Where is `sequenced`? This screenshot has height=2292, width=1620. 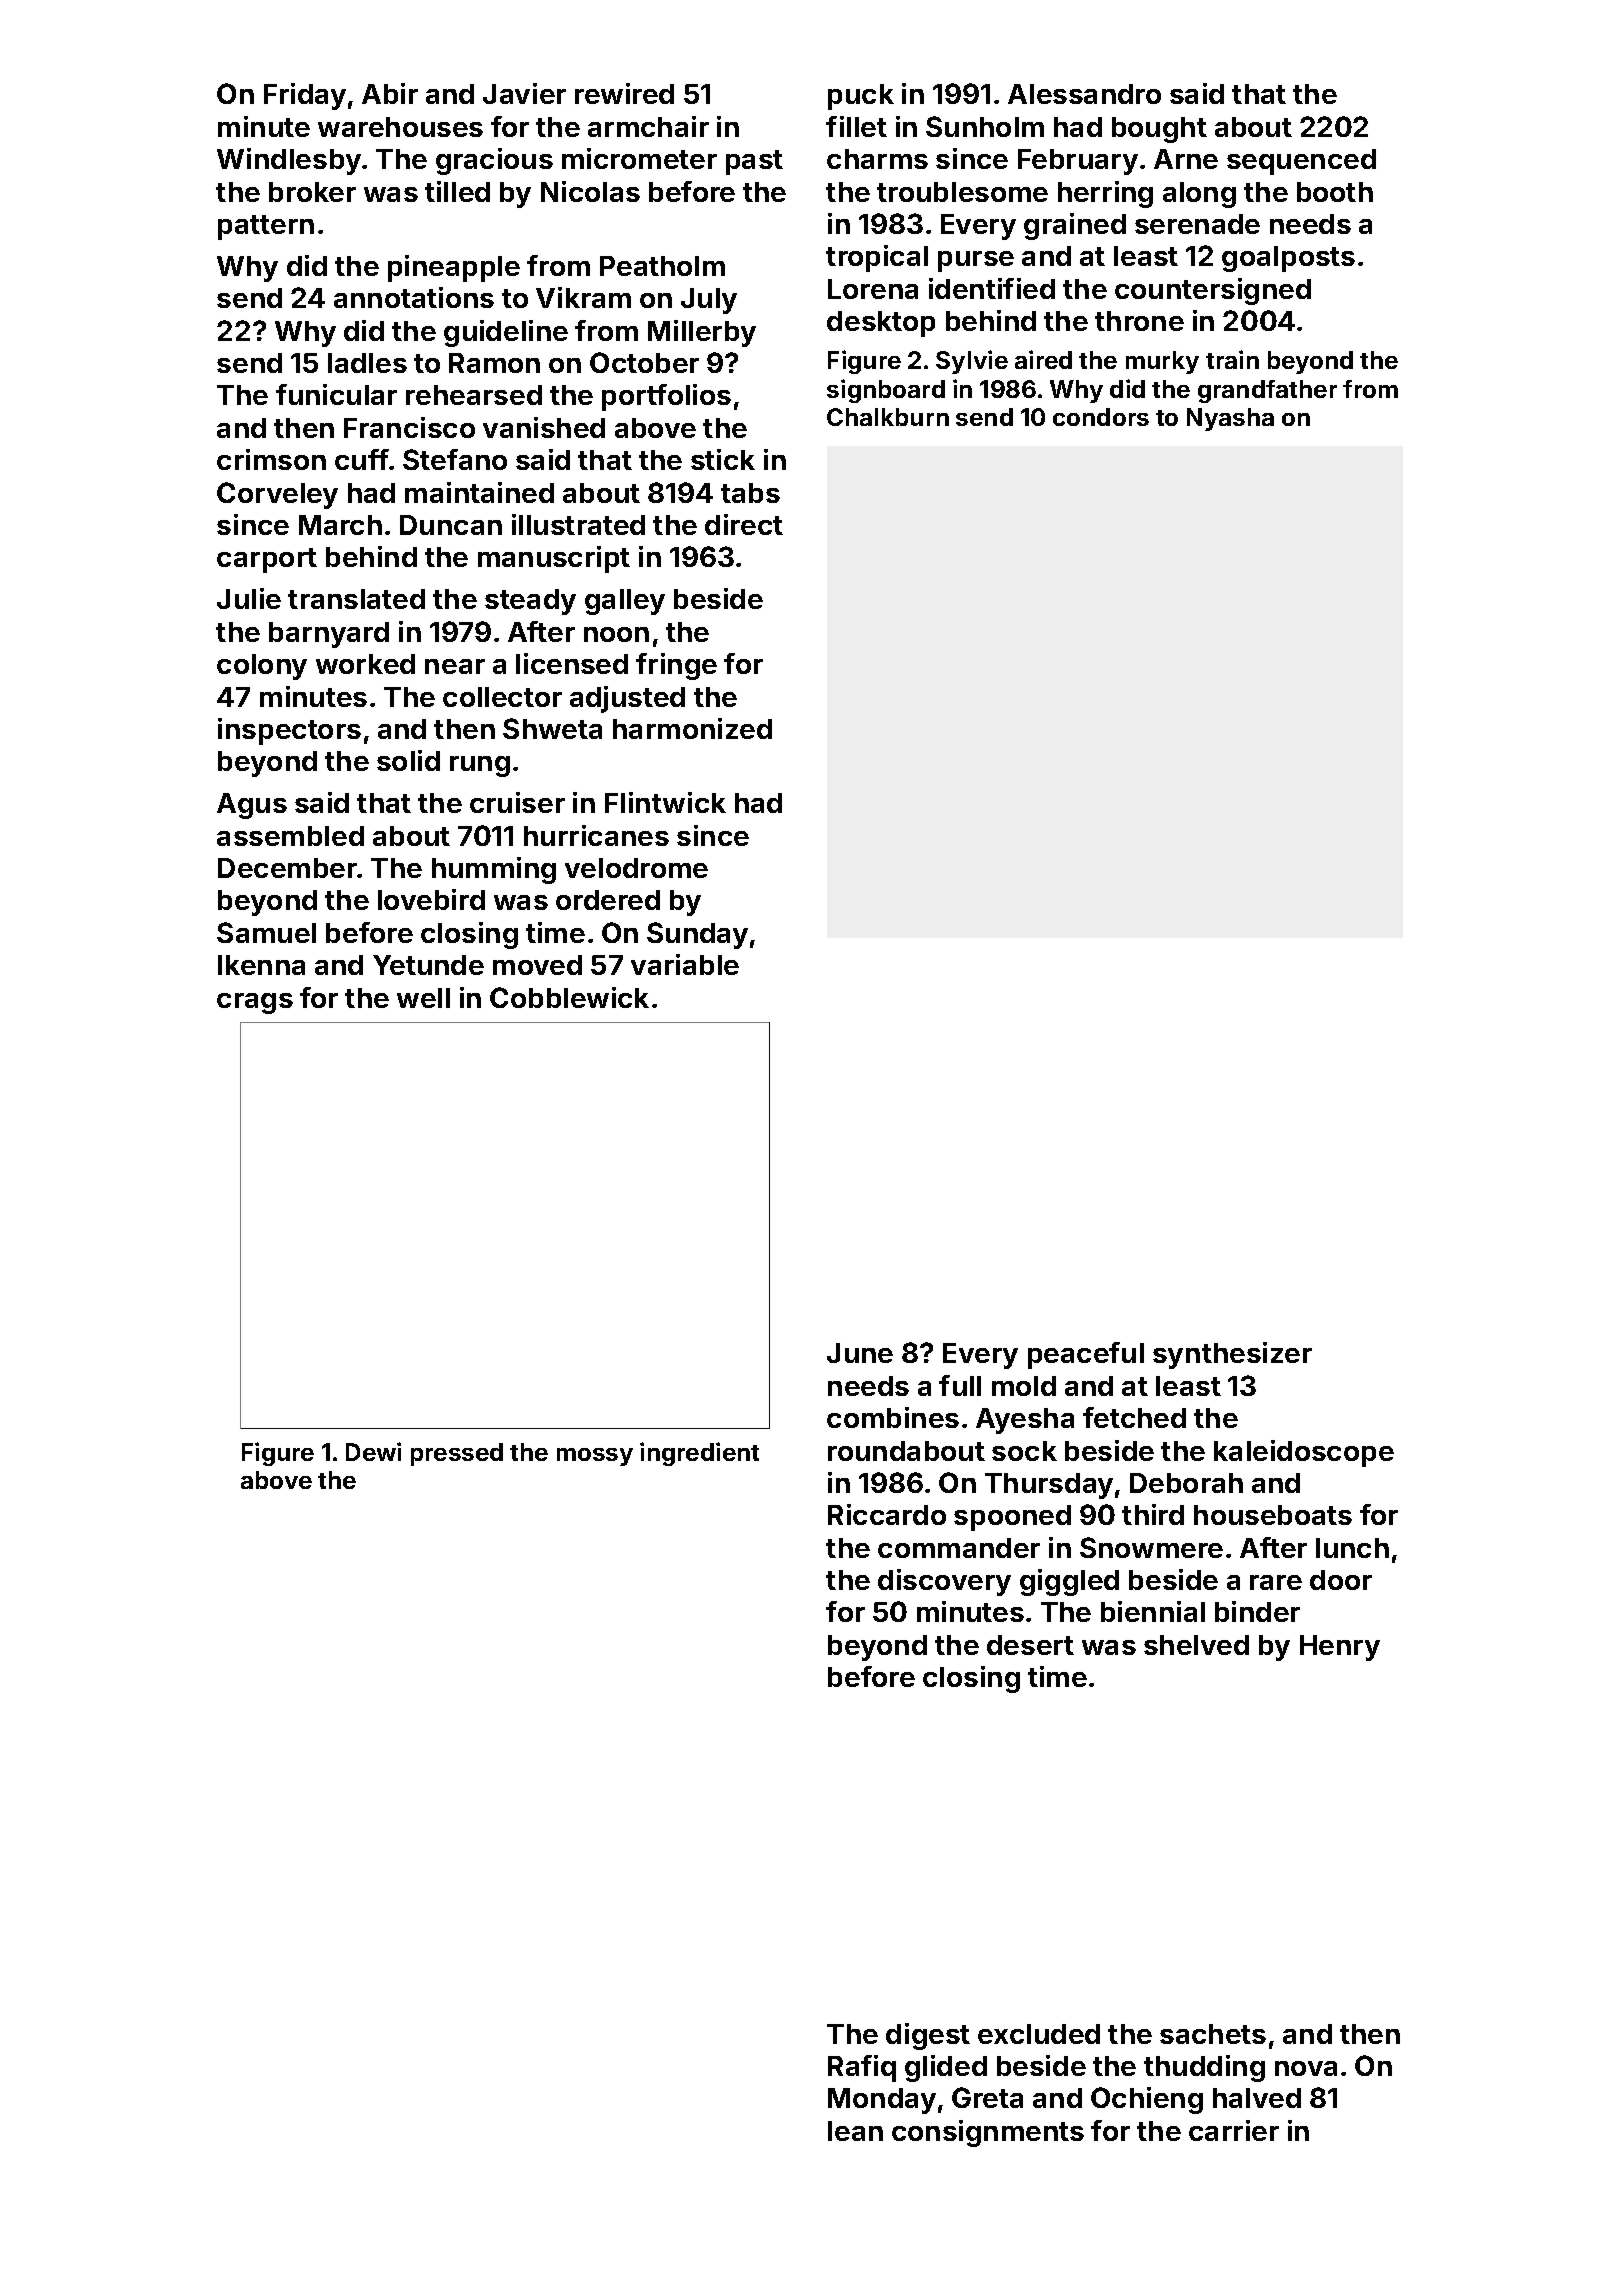 sequenced is located at coordinates (1301, 162).
